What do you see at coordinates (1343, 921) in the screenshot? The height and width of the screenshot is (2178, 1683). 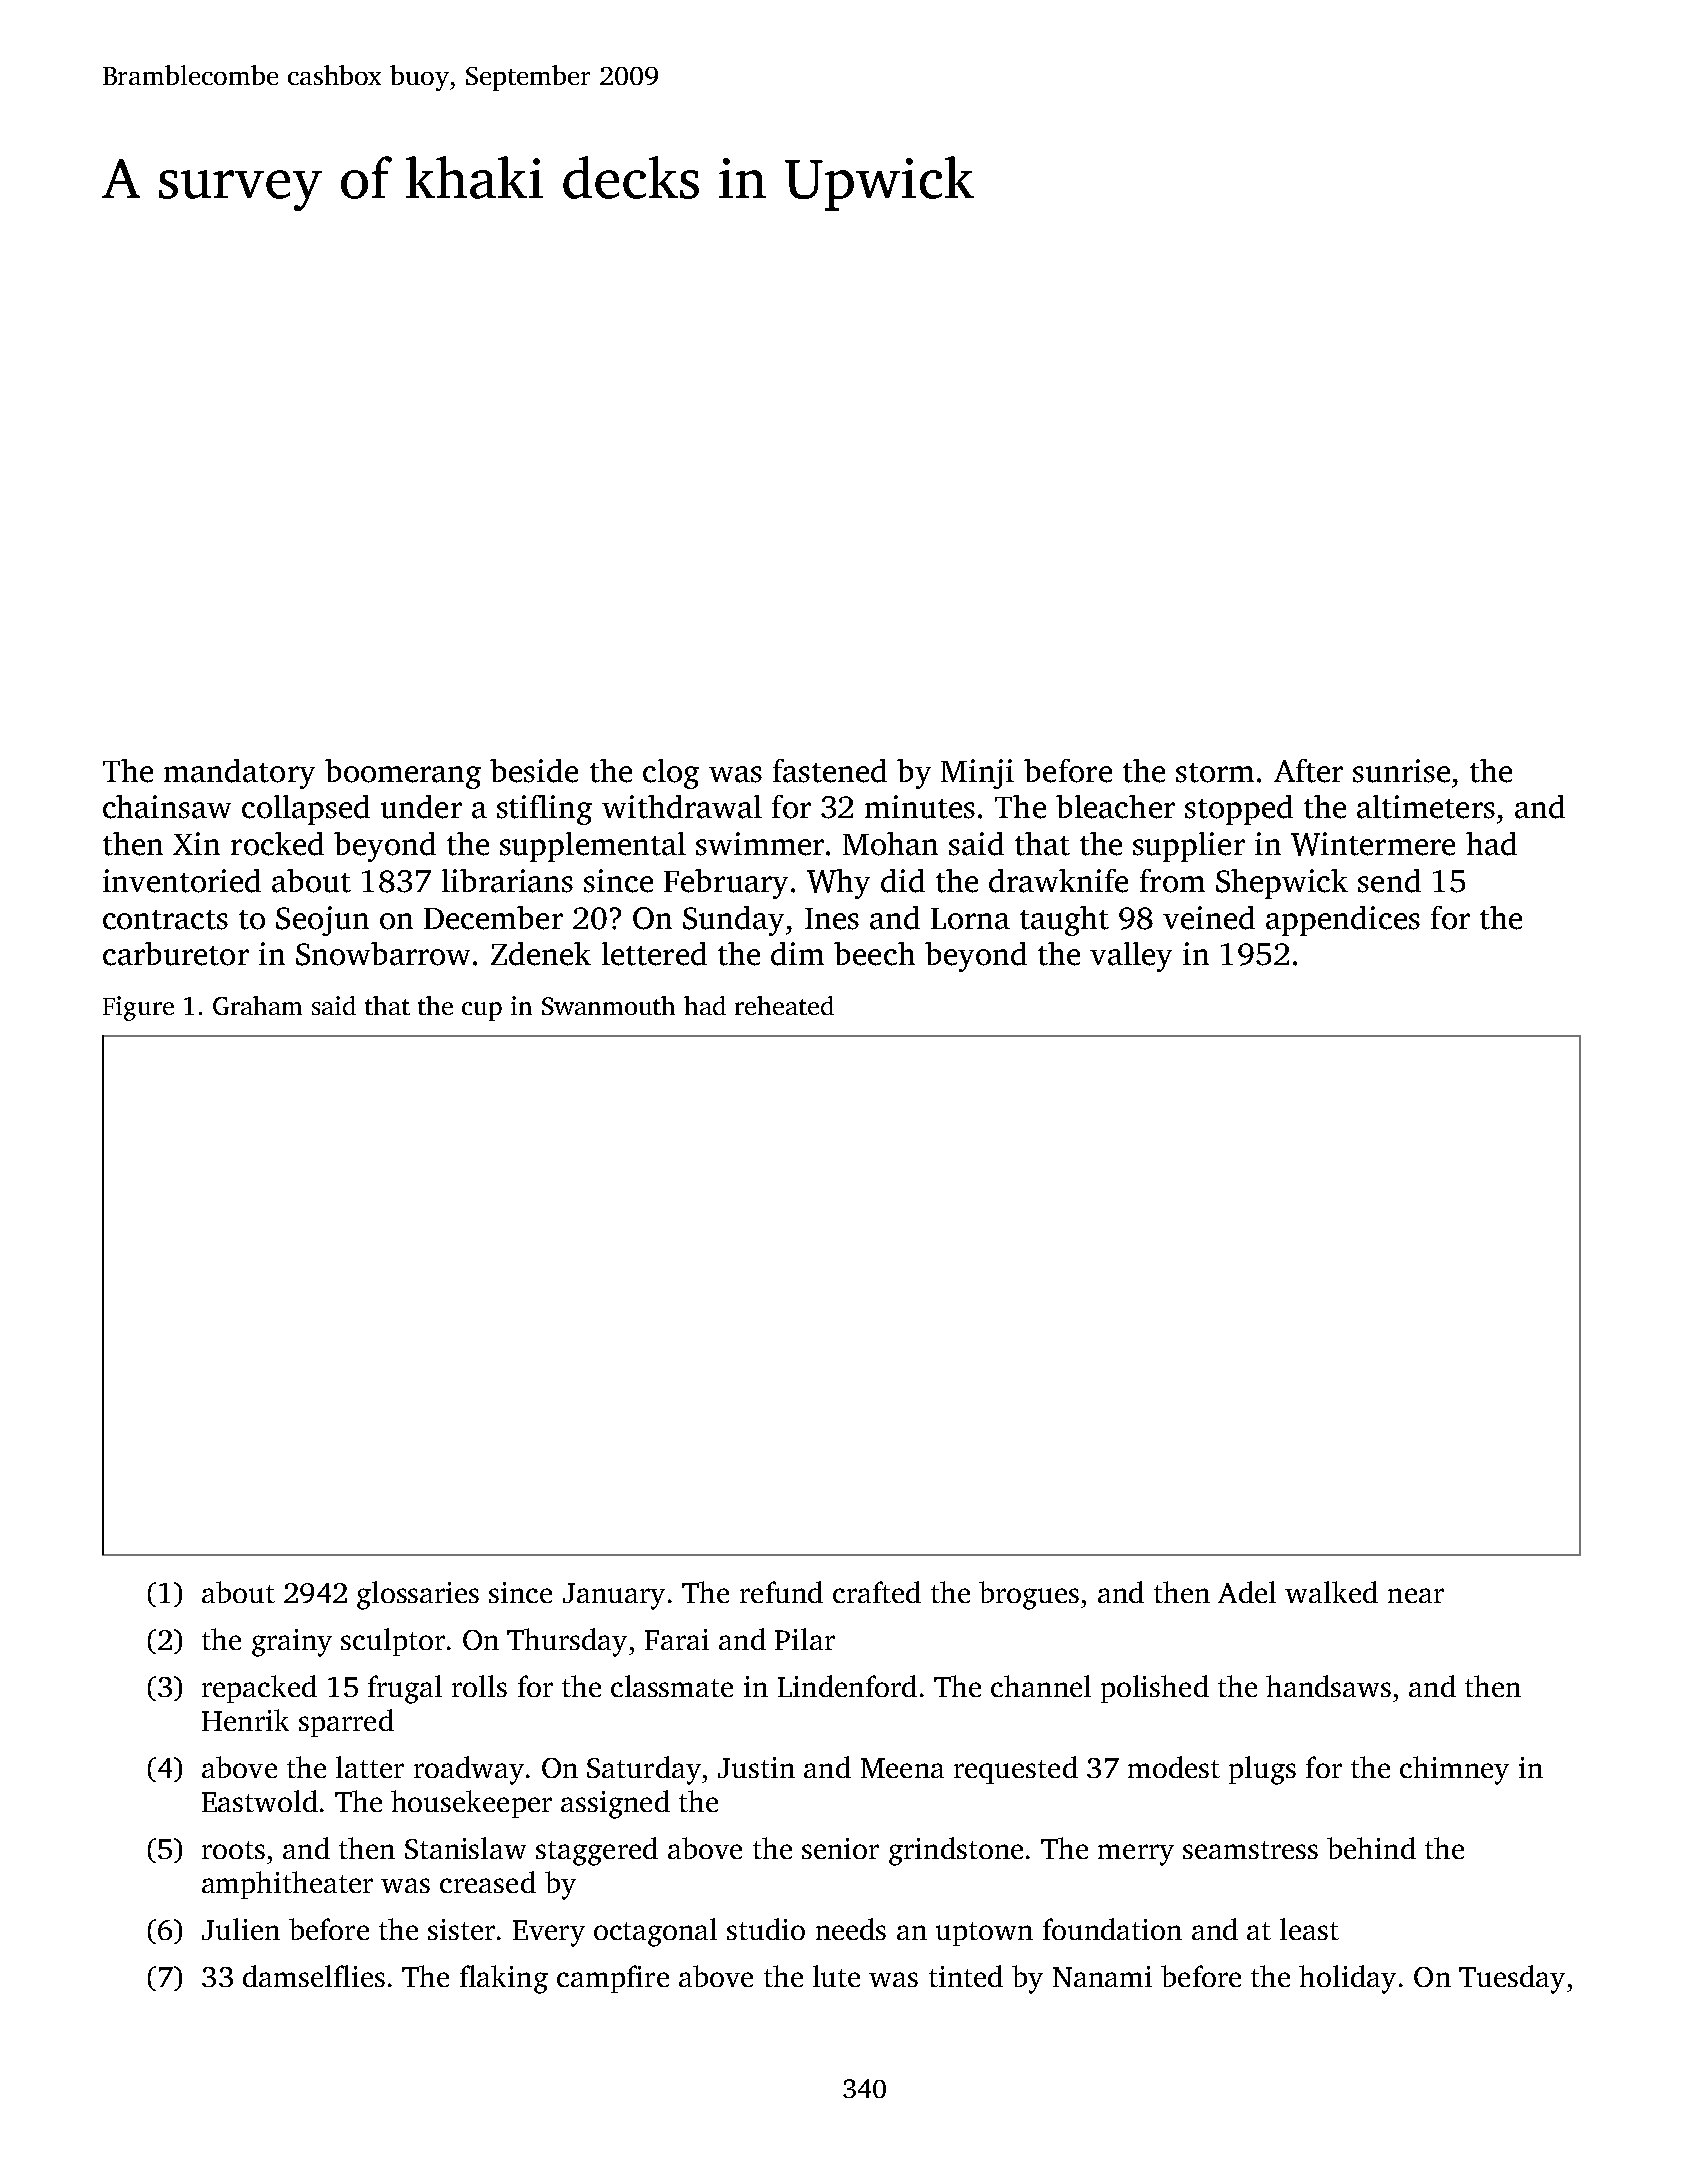 I see `appendices` at bounding box center [1343, 921].
